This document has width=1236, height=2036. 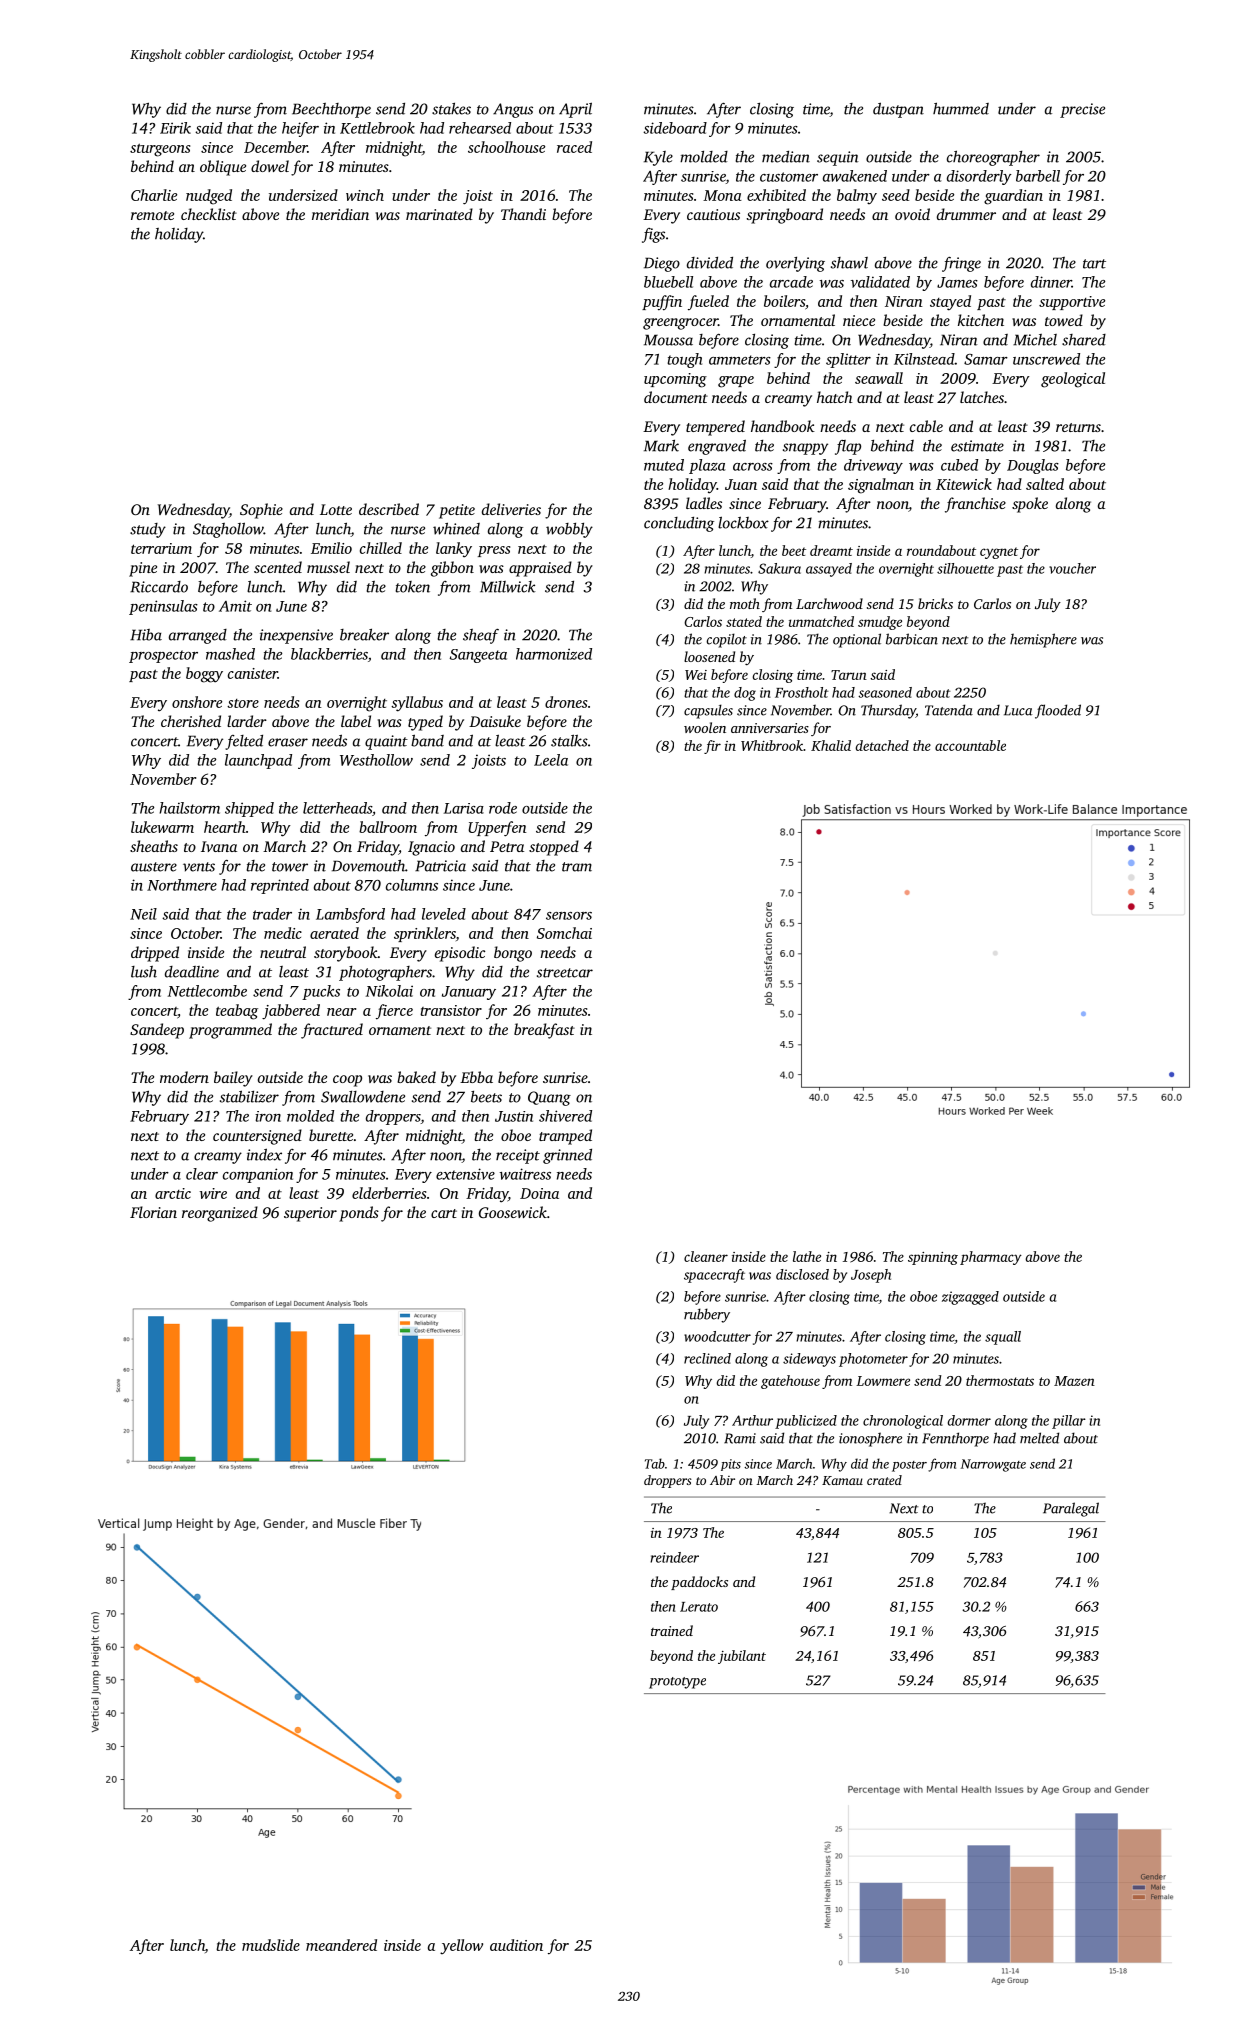 I want to click on petite, so click(x=457, y=511).
